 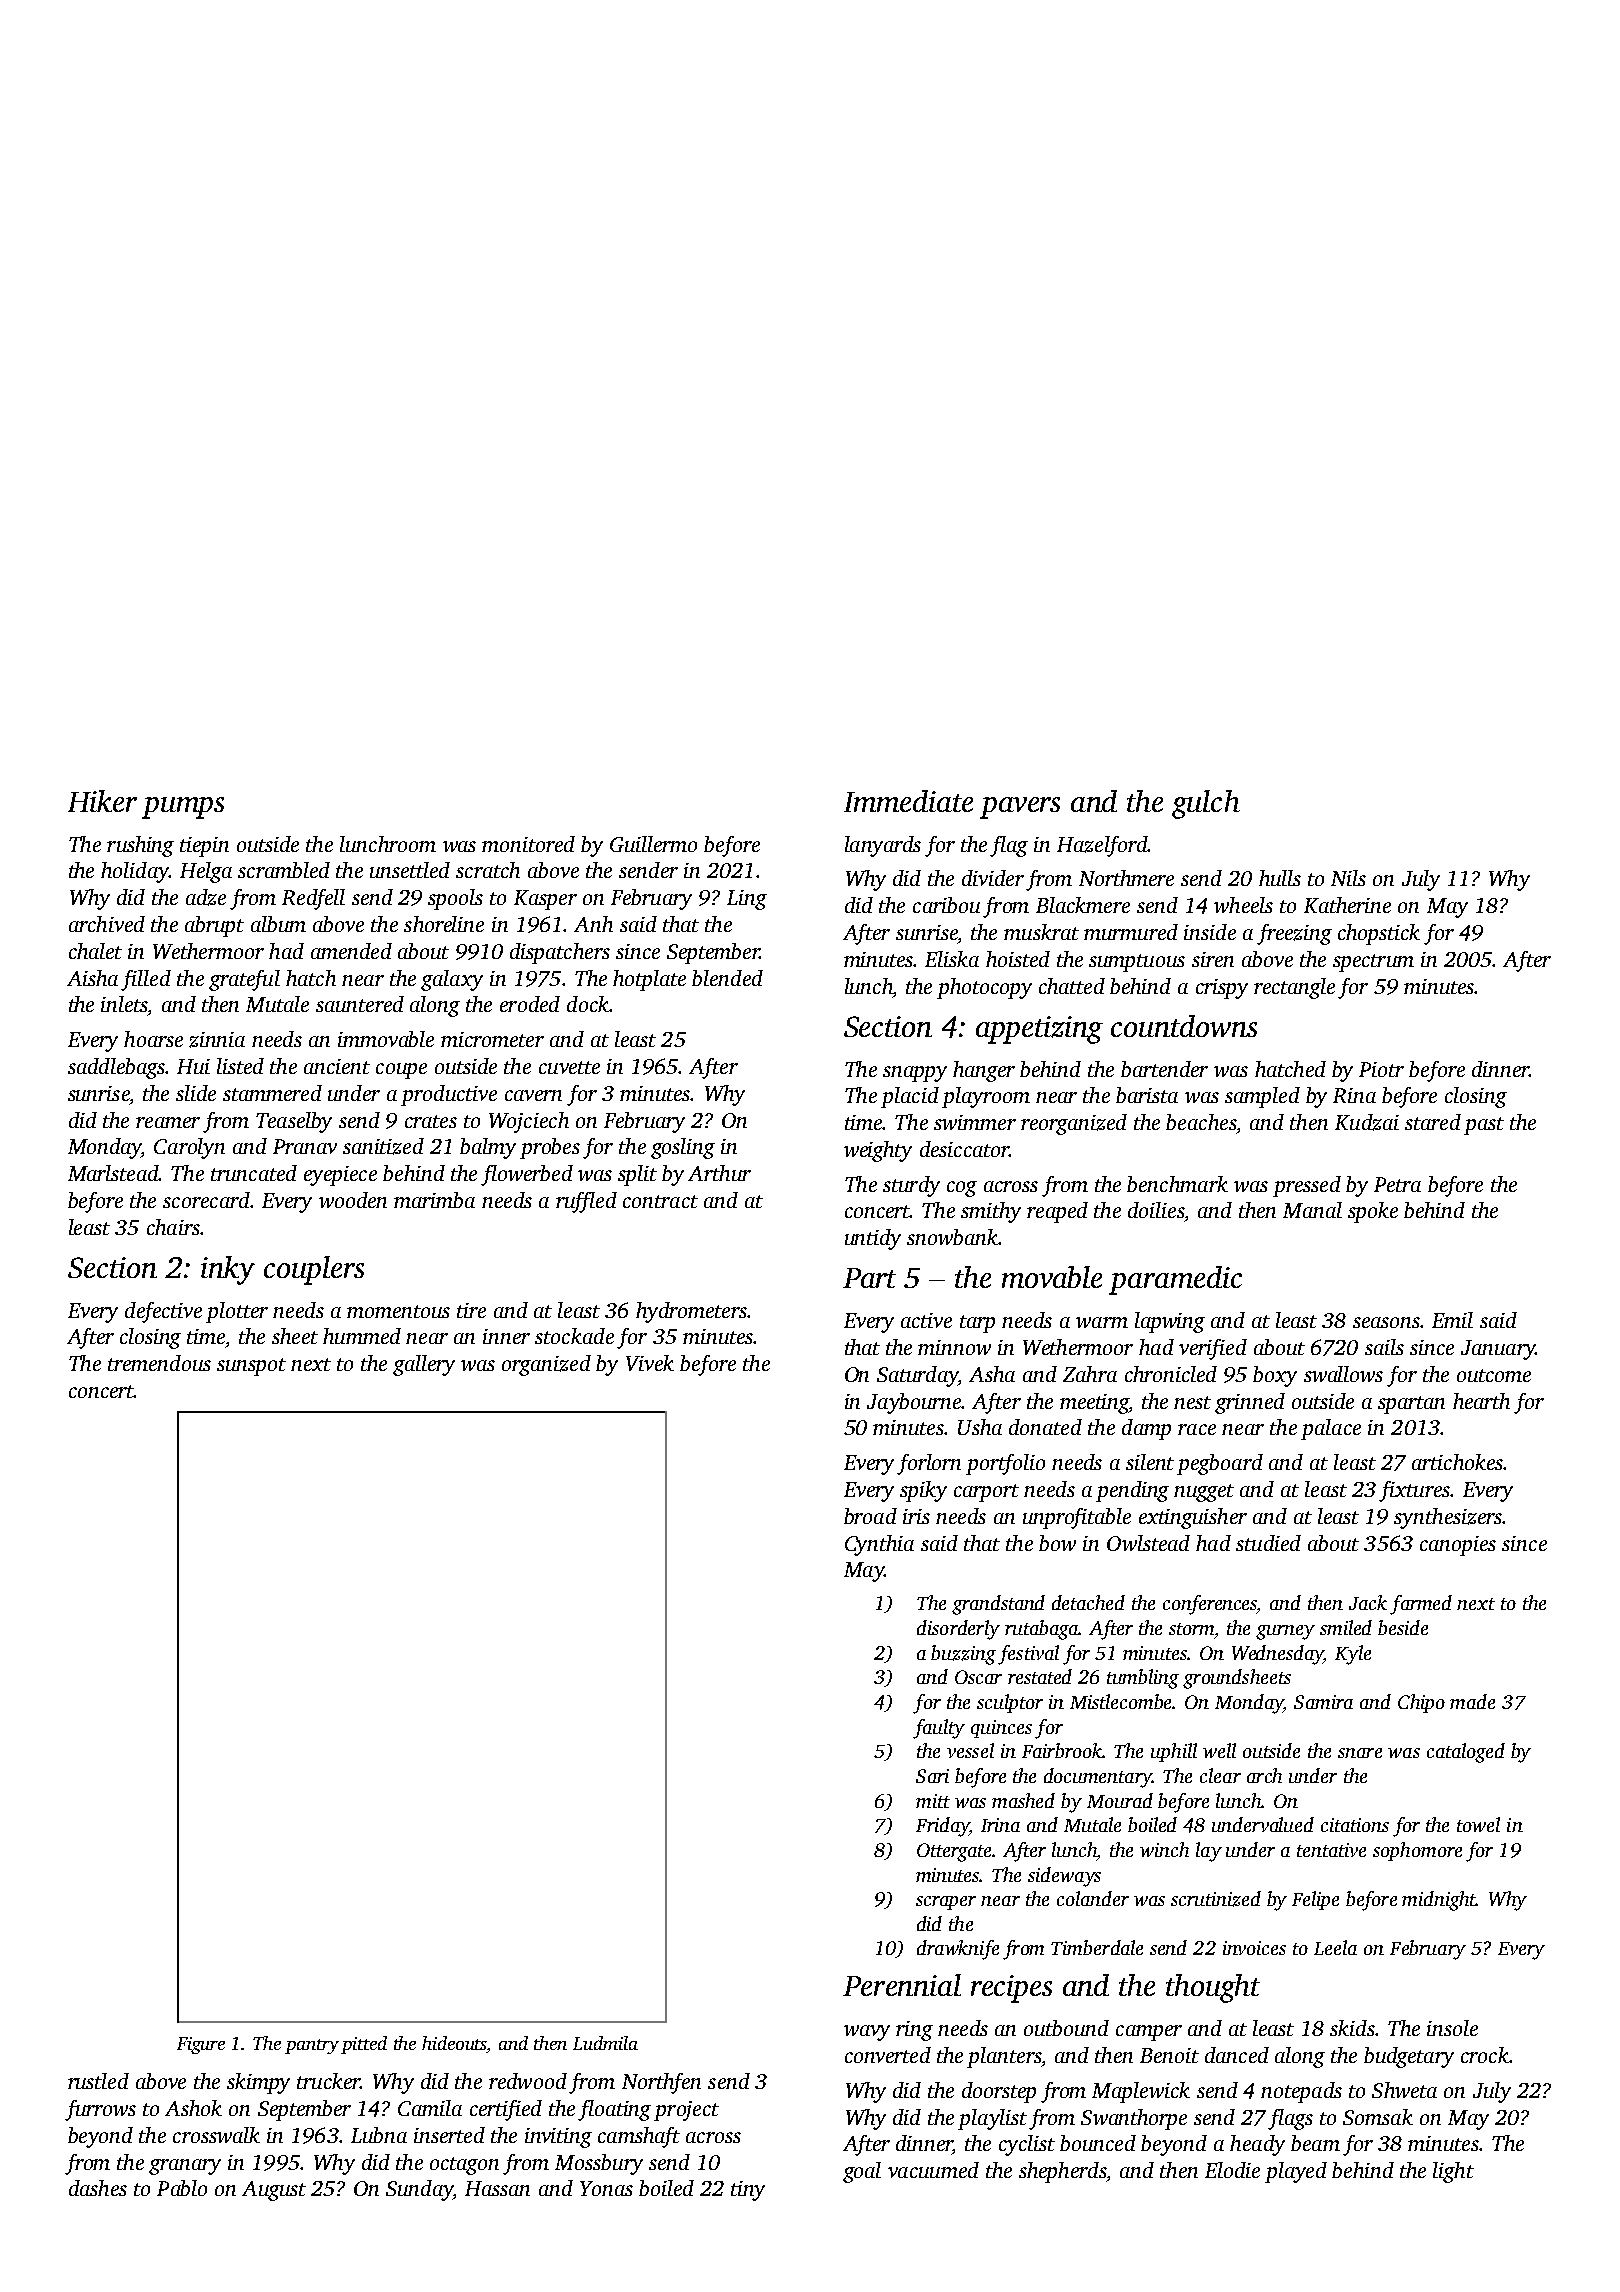 I want to click on Piotr, so click(x=1381, y=1069).
